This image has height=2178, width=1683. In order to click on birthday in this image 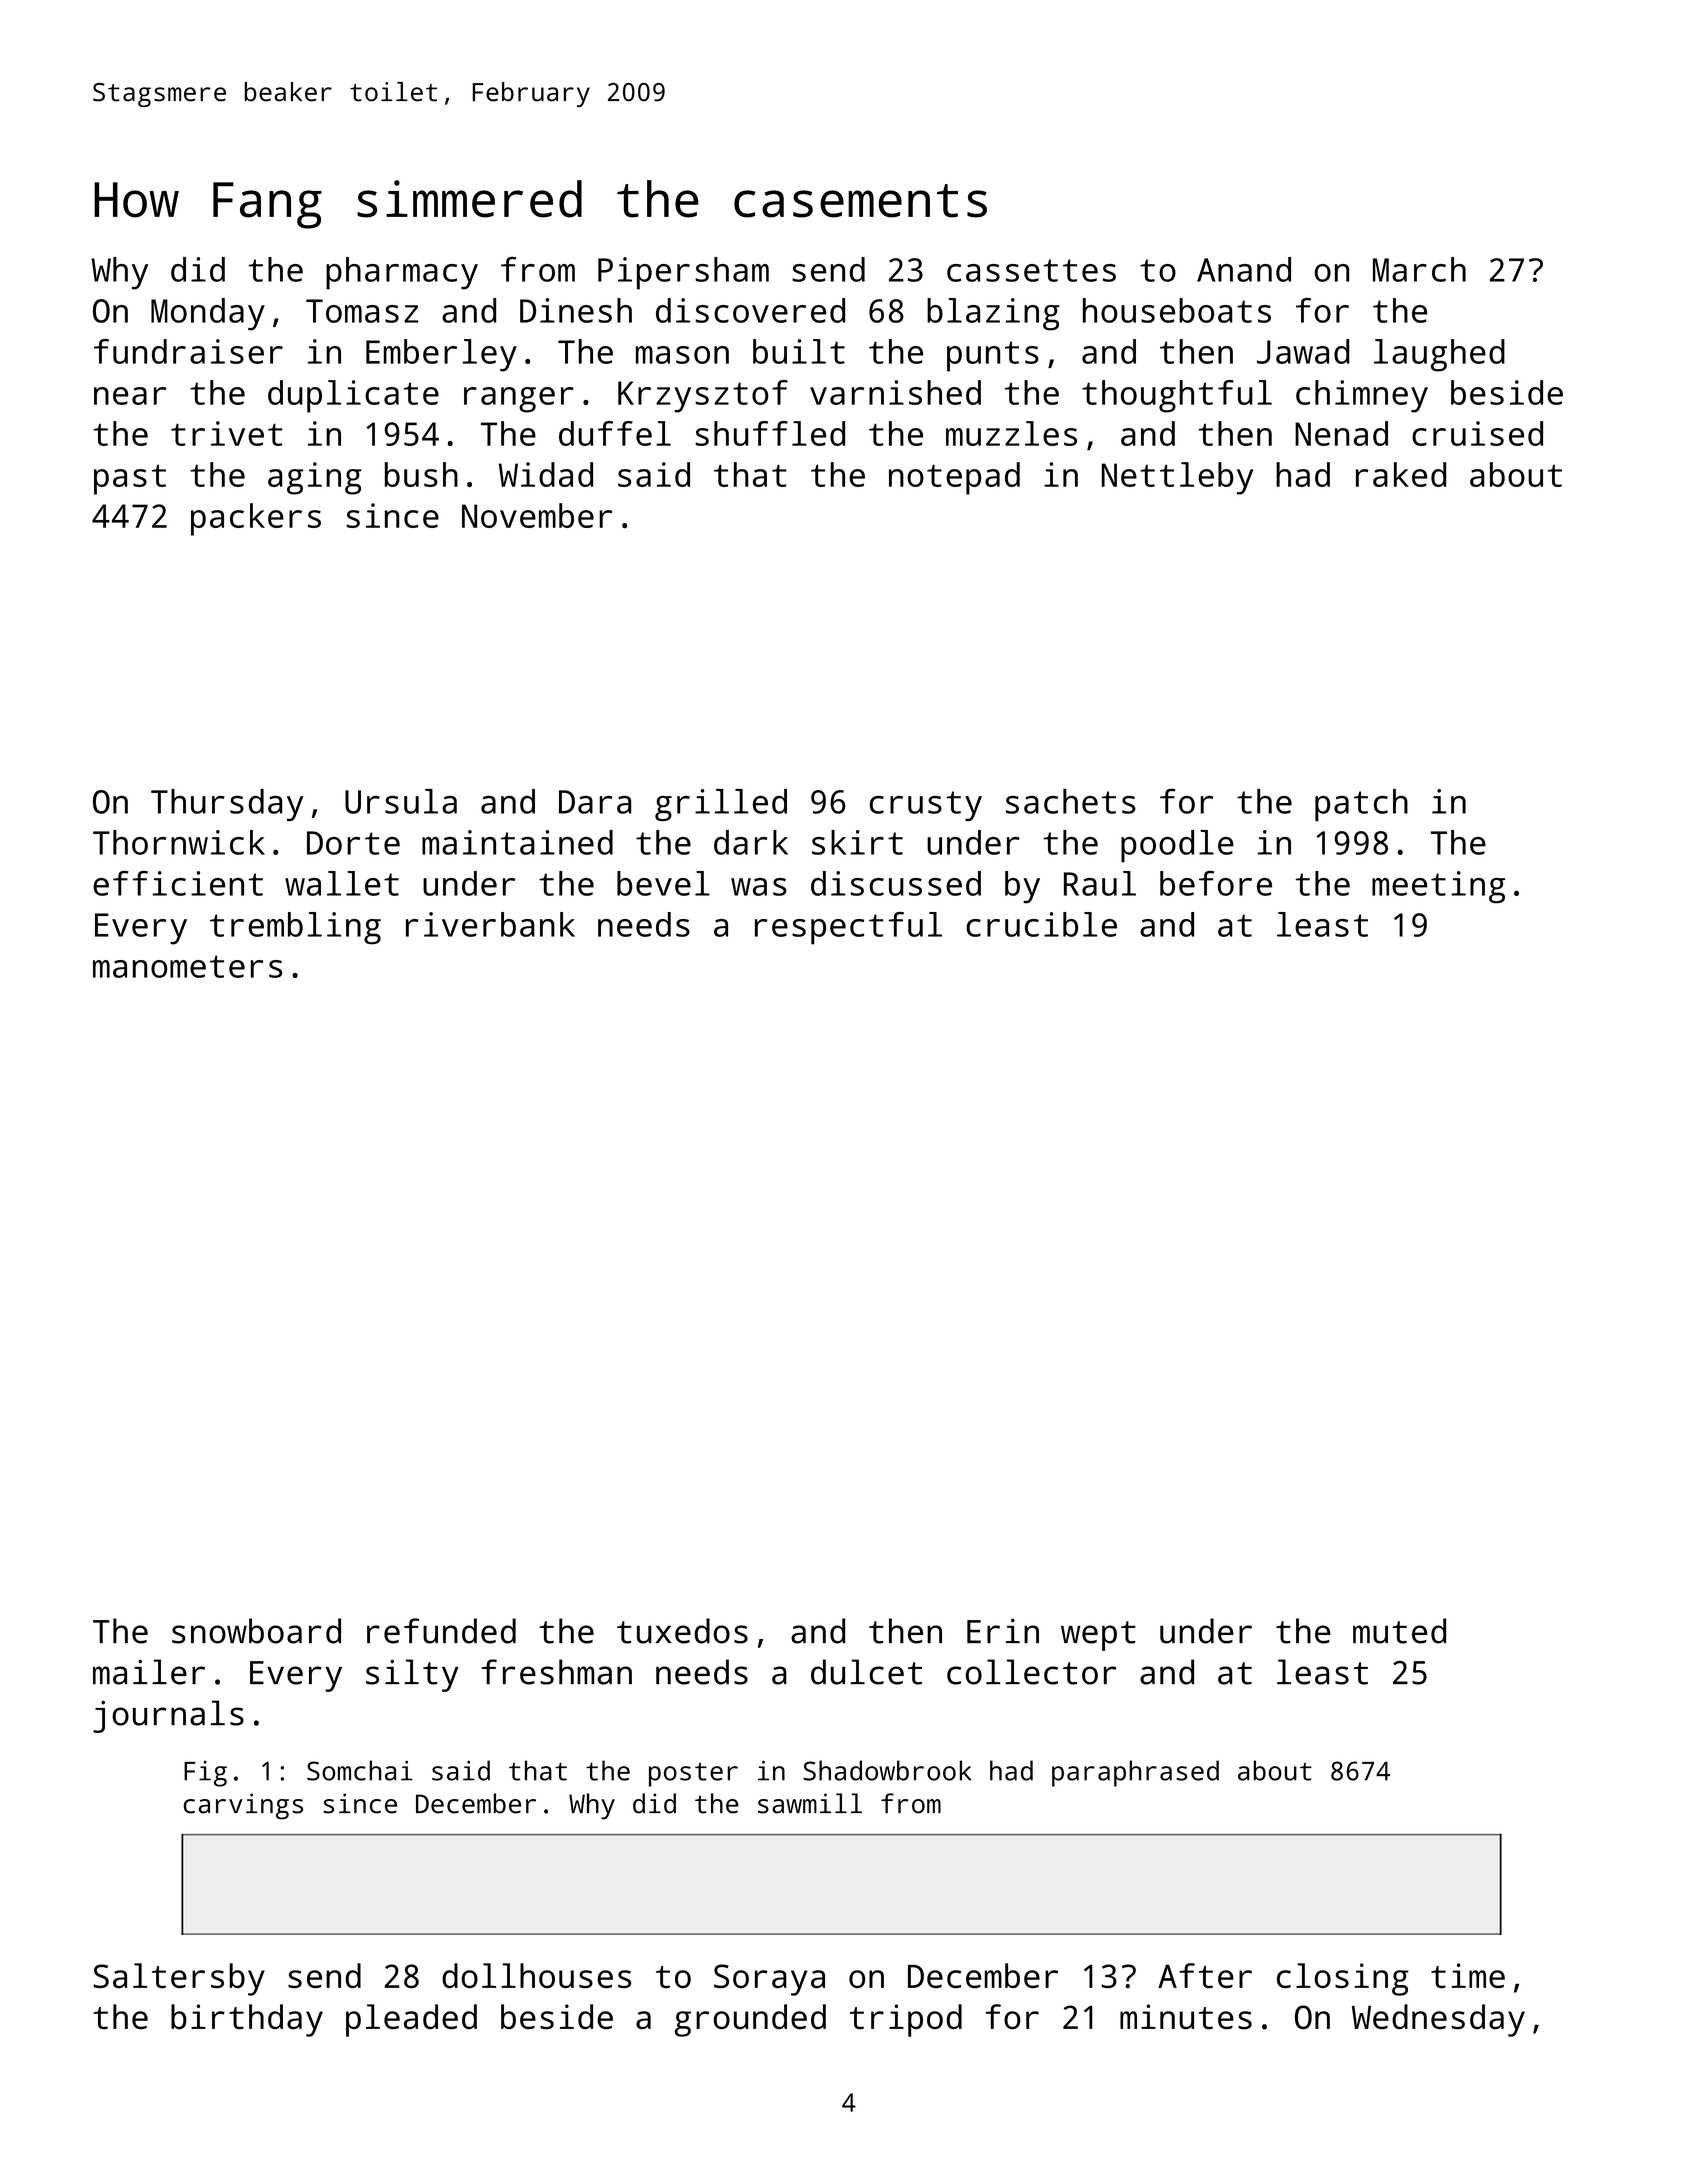, I will do `click(247, 2020)`.
